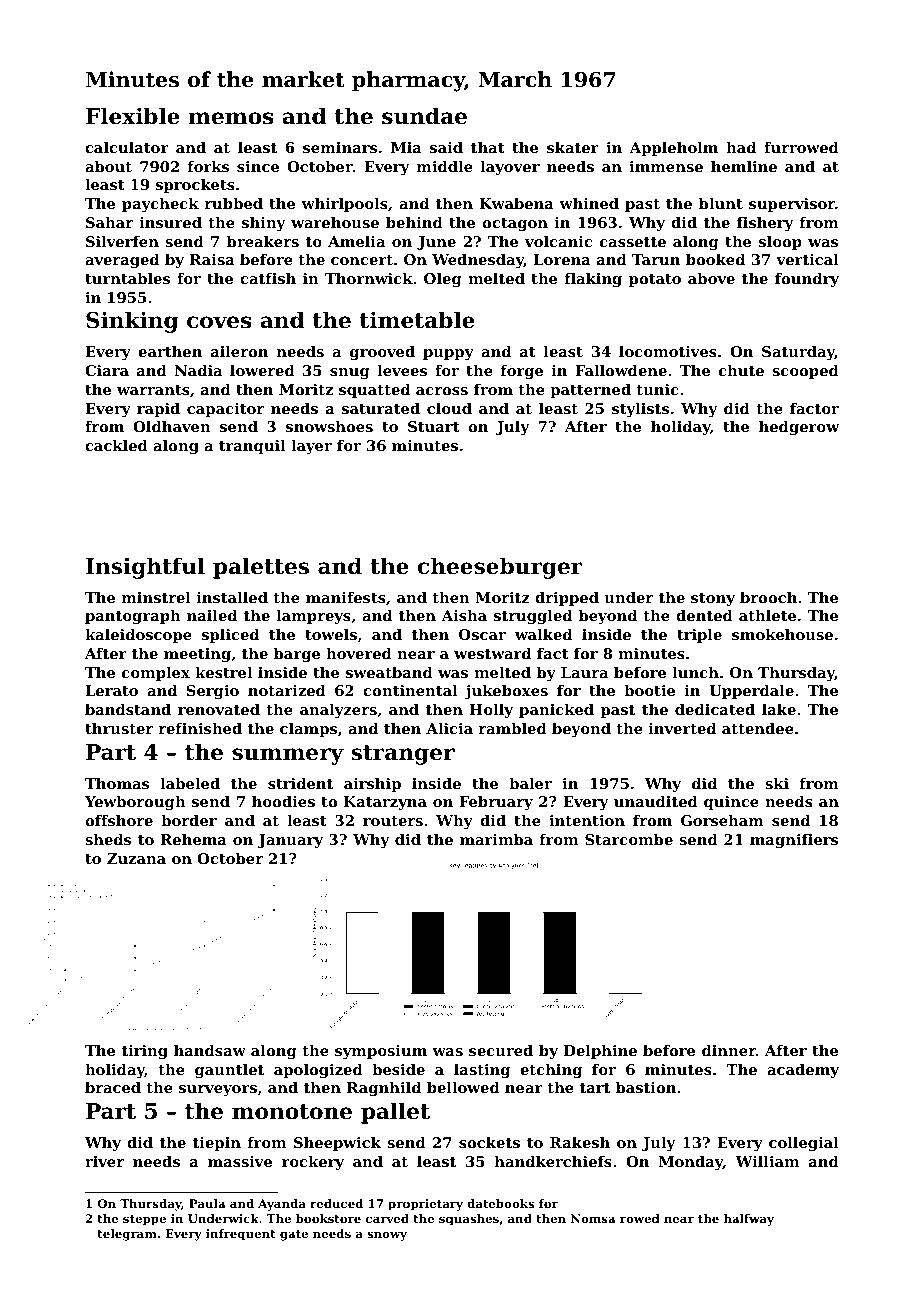 This image has width=924, height=1308. What do you see at coordinates (767, 615) in the image?
I see `athlete` at bounding box center [767, 615].
